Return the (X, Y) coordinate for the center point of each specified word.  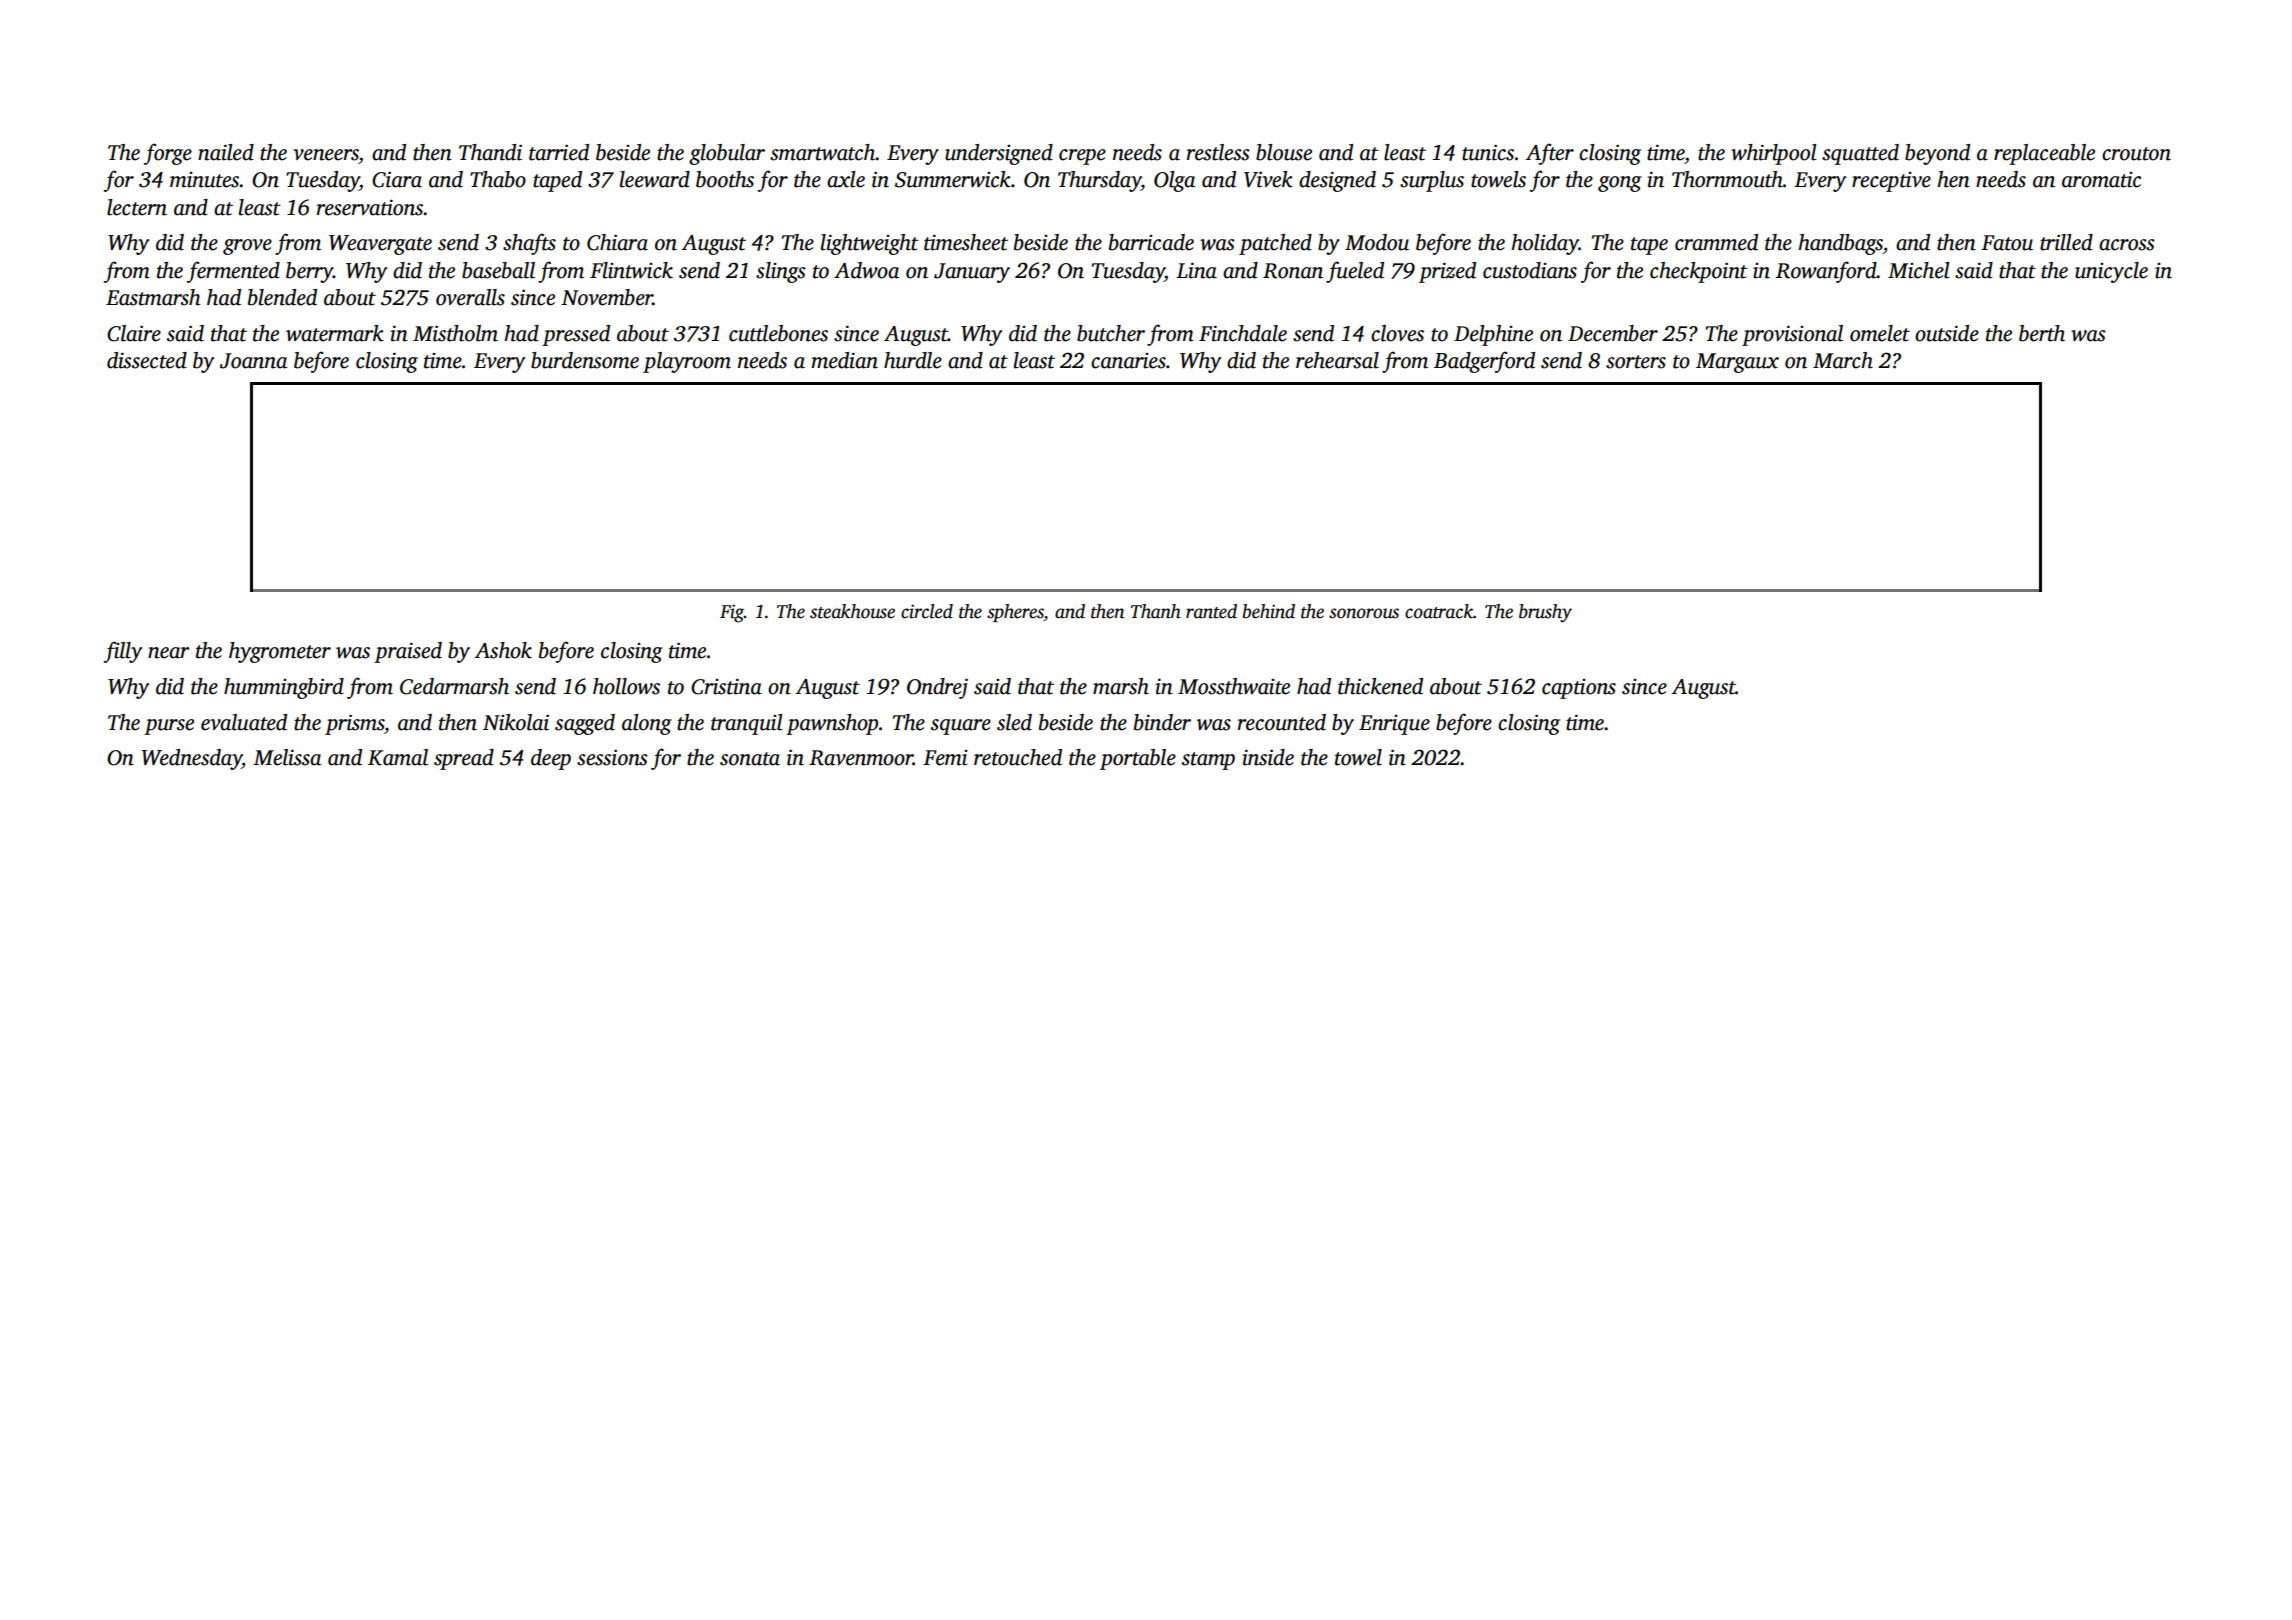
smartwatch (823, 152)
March (1843, 360)
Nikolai (516, 722)
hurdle (913, 360)
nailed (226, 152)
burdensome (585, 360)
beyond (1937, 154)
